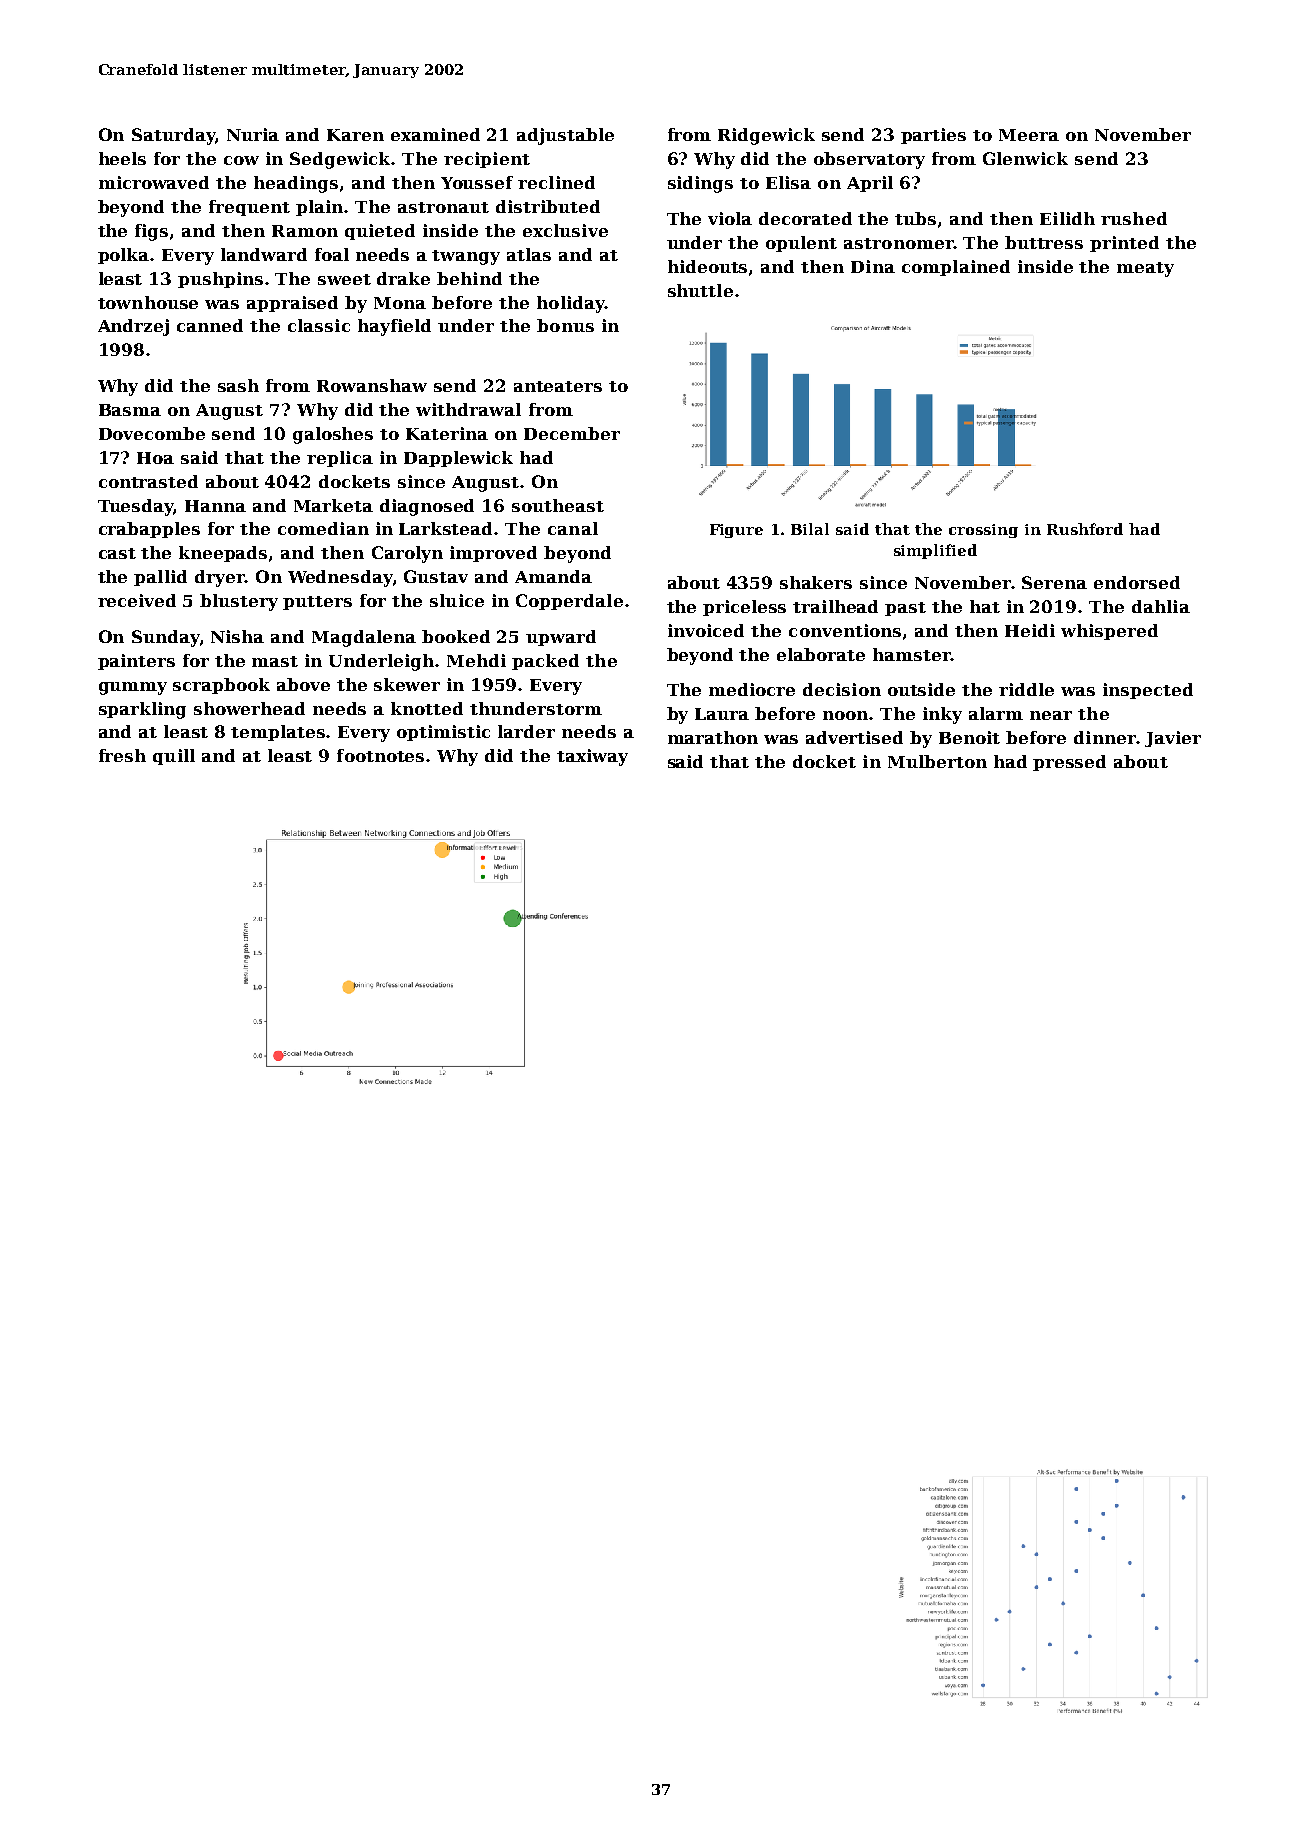 The height and width of the document is (1840, 1301). I want to click on Katerina, so click(447, 433).
